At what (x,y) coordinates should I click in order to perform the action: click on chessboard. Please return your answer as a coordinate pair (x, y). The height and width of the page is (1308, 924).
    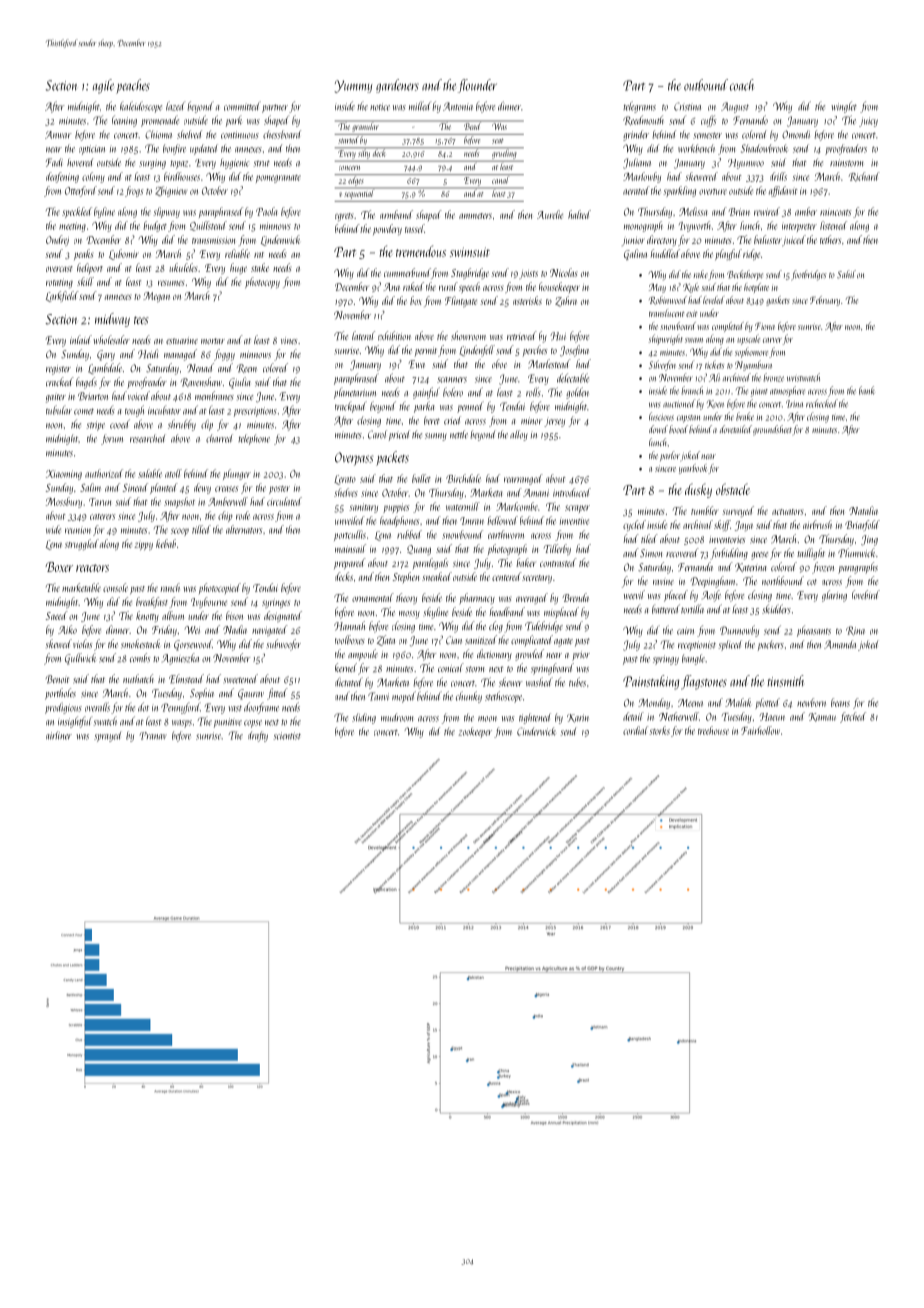
    Looking at the image, I should click on (282, 134).
